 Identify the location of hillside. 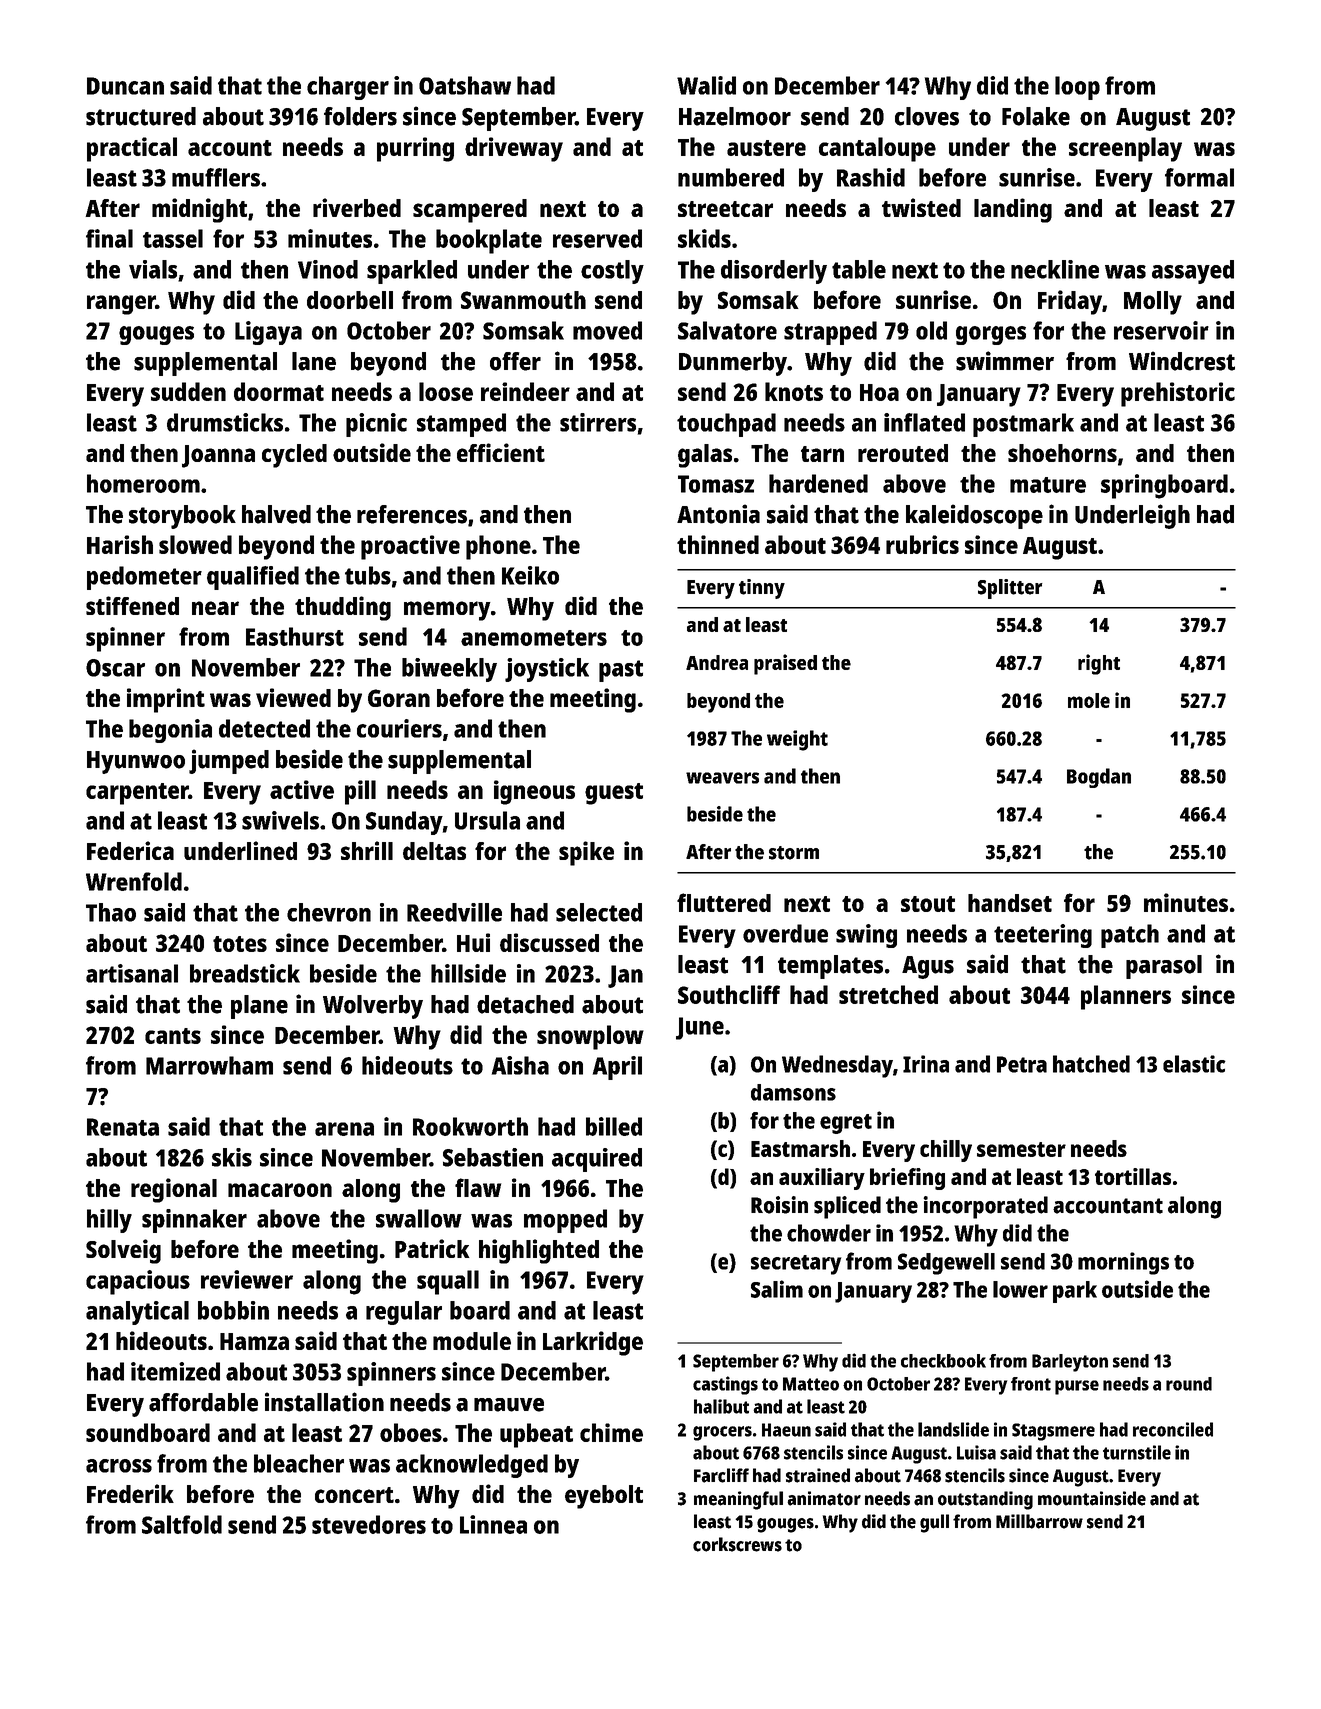
(468, 973).
